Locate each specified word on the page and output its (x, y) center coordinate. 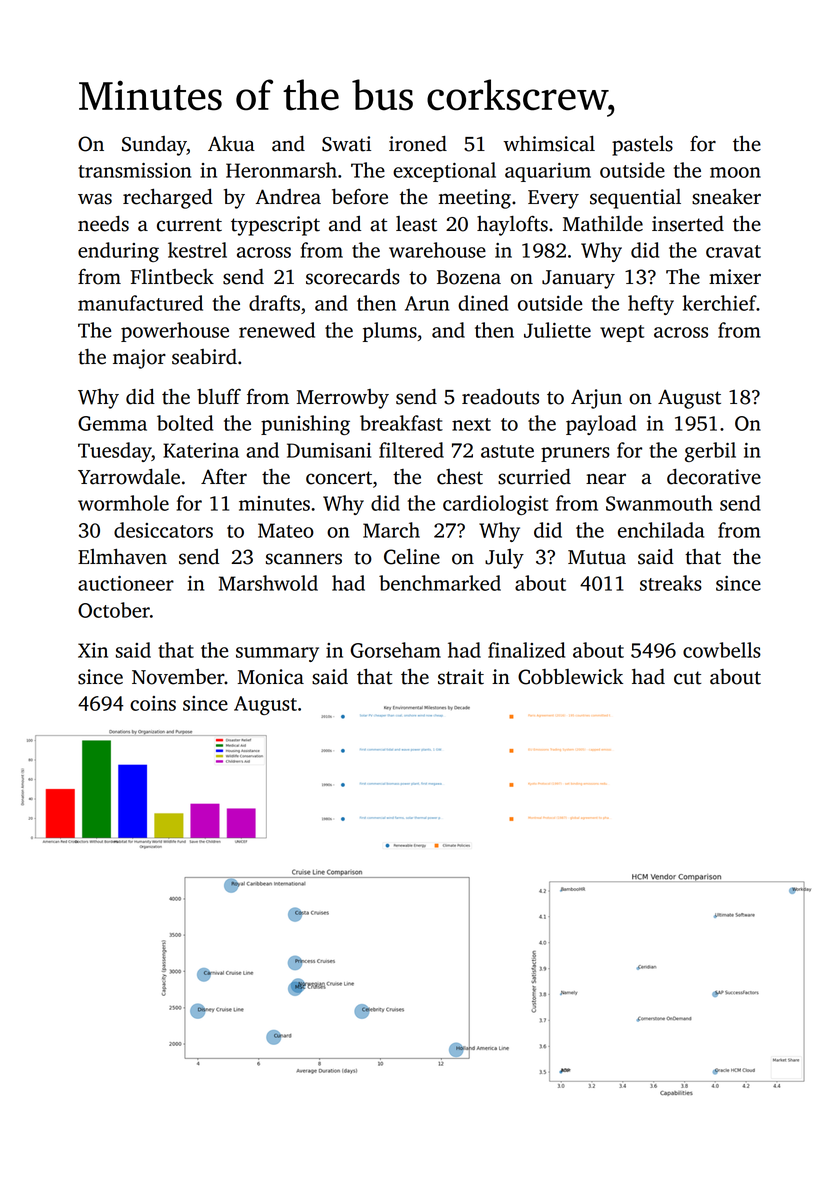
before (360, 197)
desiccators (163, 530)
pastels (642, 146)
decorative (714, 477)
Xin (93, 650)
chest (460, 477)
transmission (134, 170)
